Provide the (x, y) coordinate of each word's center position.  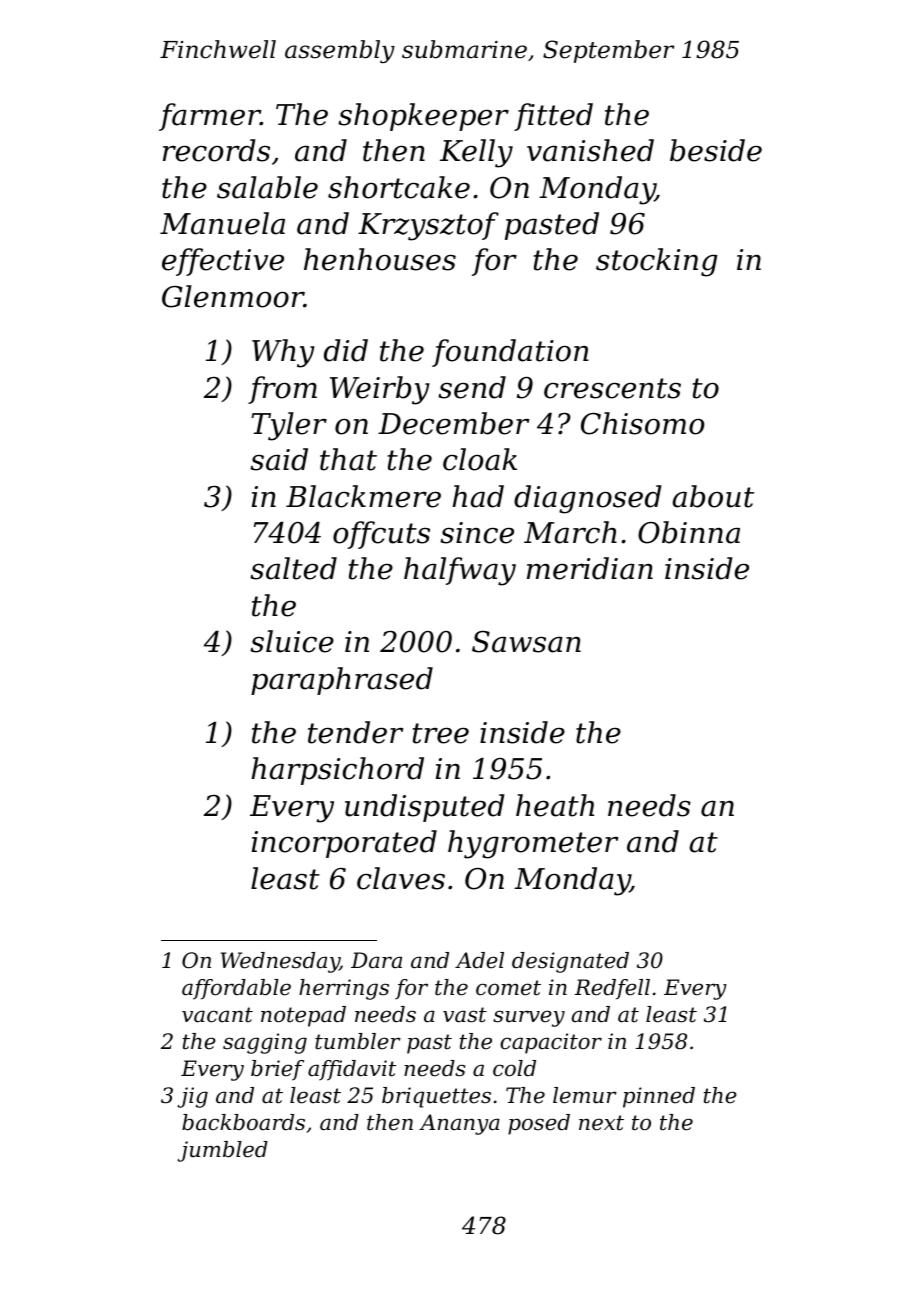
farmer (209, 117)
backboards (243, 1122)
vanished (590, 150)
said (279, 459)
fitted (553, 117)
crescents (612, 388)
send (472, 387)
